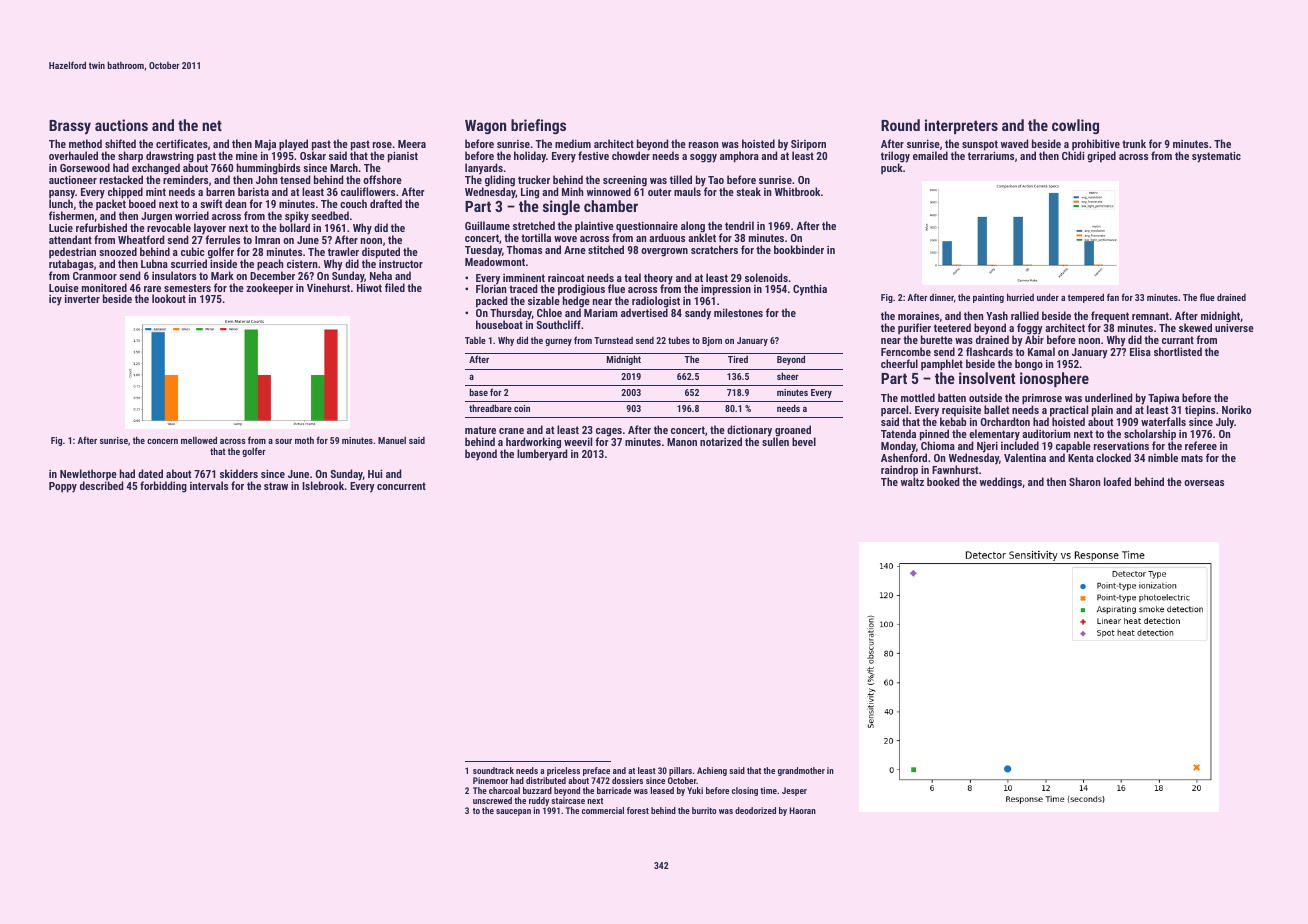 The image size is (1308, 924). Describe the element at coordinates (283, 441) in the document. I see `sour` at that location.
